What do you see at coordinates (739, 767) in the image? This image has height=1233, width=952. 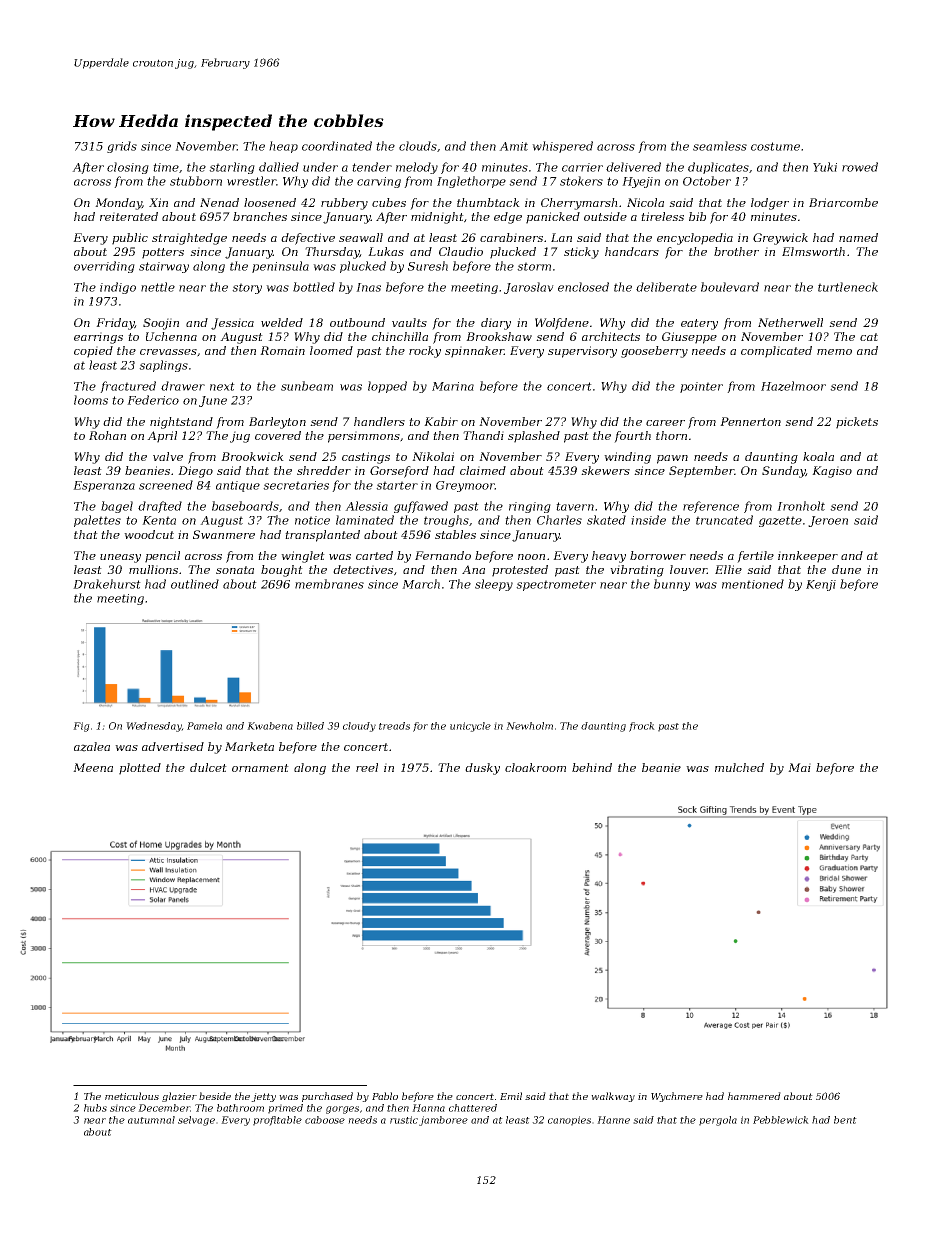 I see `mulched` at bounding box center [739, 767].
